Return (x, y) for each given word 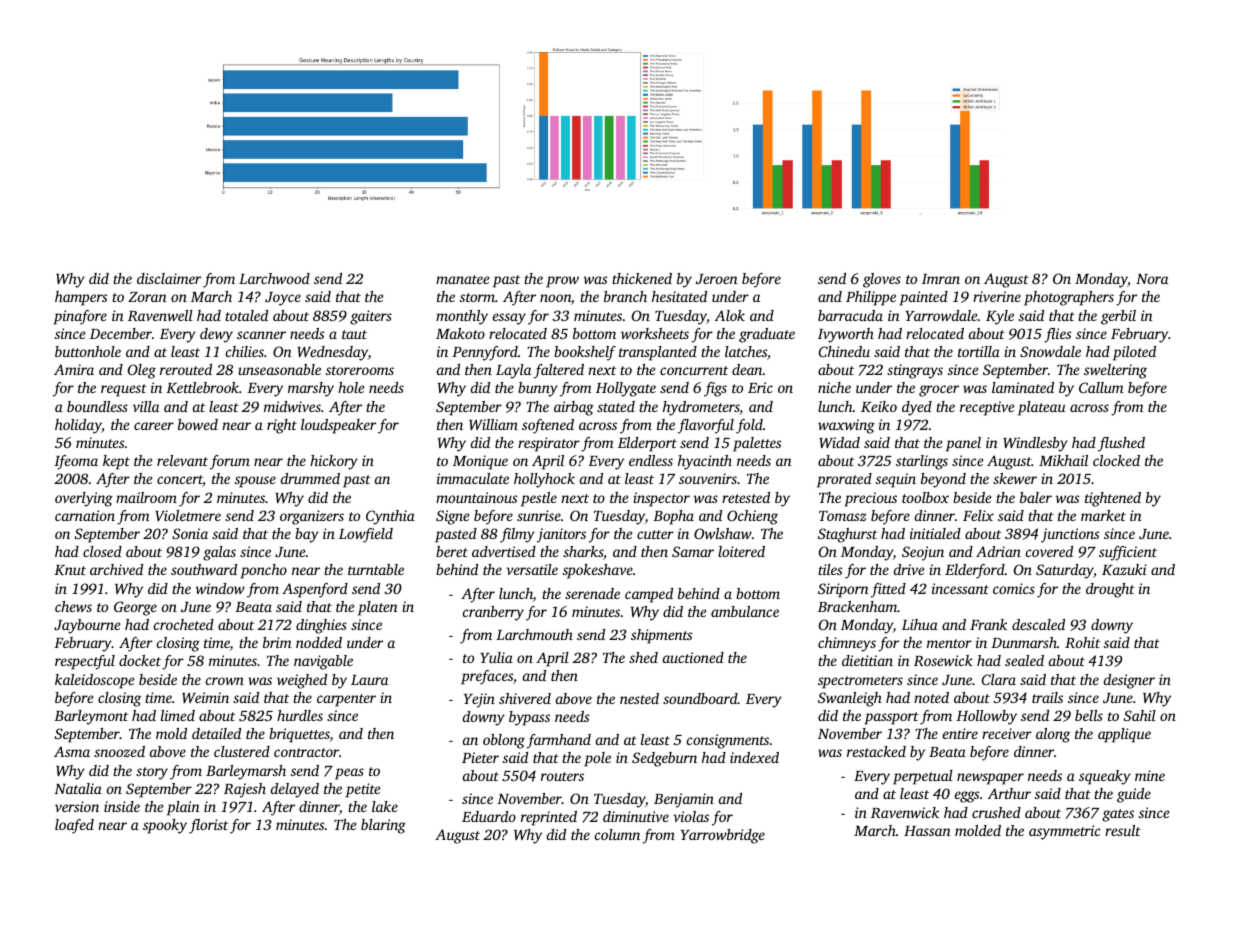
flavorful (706, 426)
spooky (165, 826)
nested (639, 698)
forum (230, 462)
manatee (462, 279)
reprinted (549, 818)
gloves (882, 280)
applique (1124, 735)
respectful (85, 662)
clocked (1116, 460)
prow (562, 282)
